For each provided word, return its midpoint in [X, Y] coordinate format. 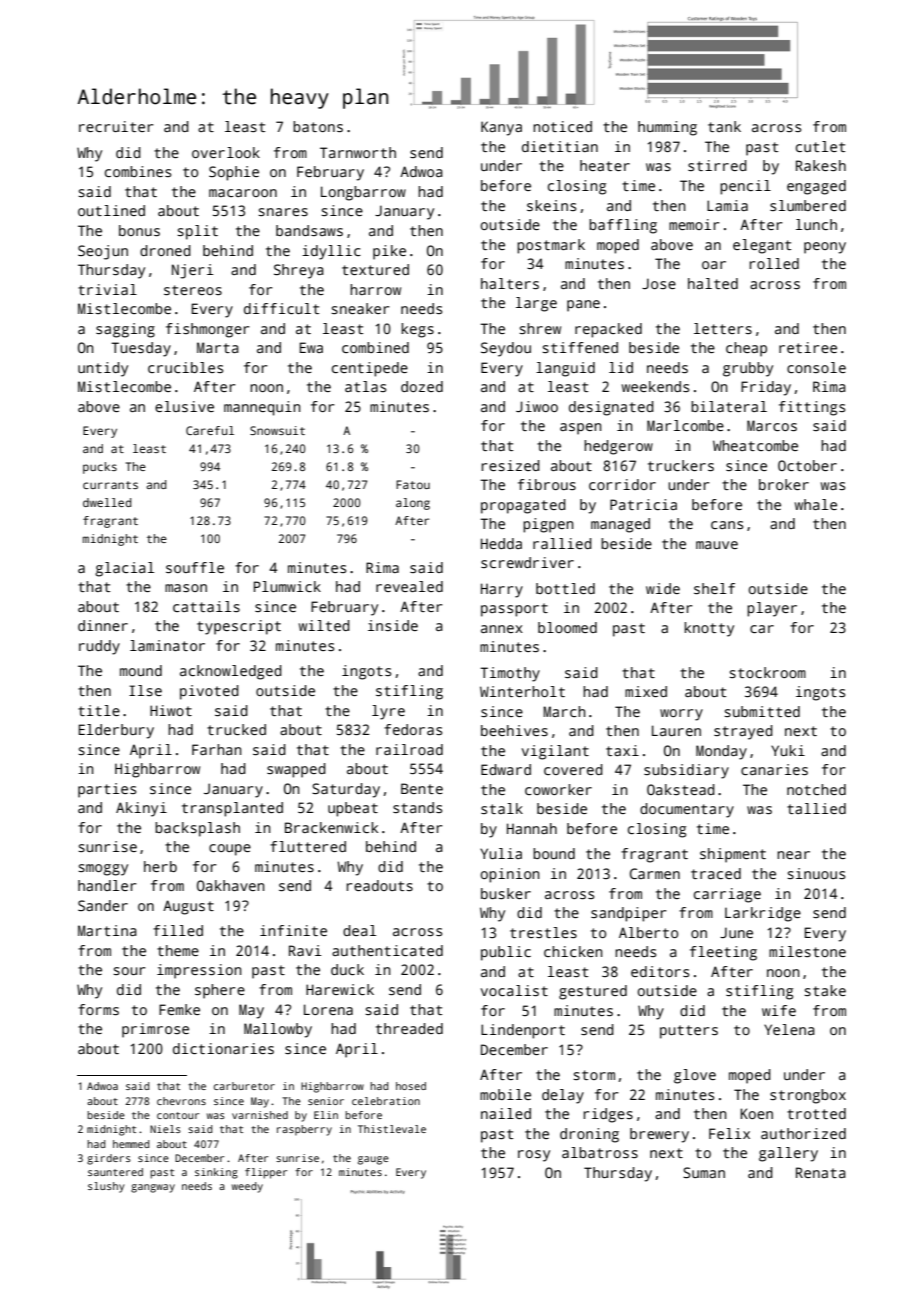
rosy [534, 1156]
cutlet [820, 146]
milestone [807, 951]
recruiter [116, 126]
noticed [562, 126]
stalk [502, 808]
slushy [106, 1187]
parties [107, 790]
